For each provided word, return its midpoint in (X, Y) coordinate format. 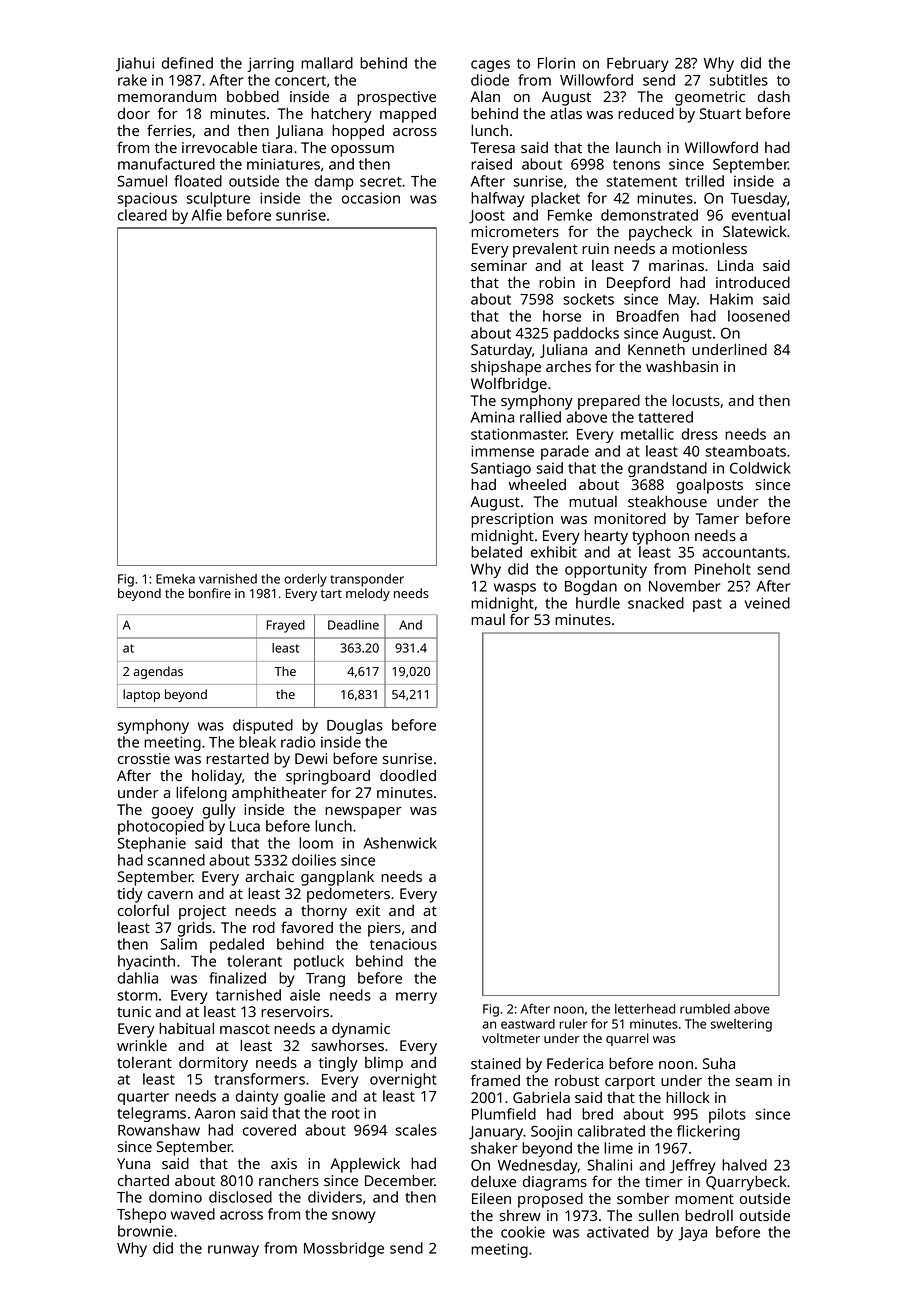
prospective (396, 98)
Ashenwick (400, 843)
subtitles (738, 80)
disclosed (240, 1197)
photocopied (161, 827)
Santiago (501, 469)
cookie (523, 1232)
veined (767, 603)
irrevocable (219, 147)
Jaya (693, 1234)
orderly (305, 580)
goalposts (710, 486)
